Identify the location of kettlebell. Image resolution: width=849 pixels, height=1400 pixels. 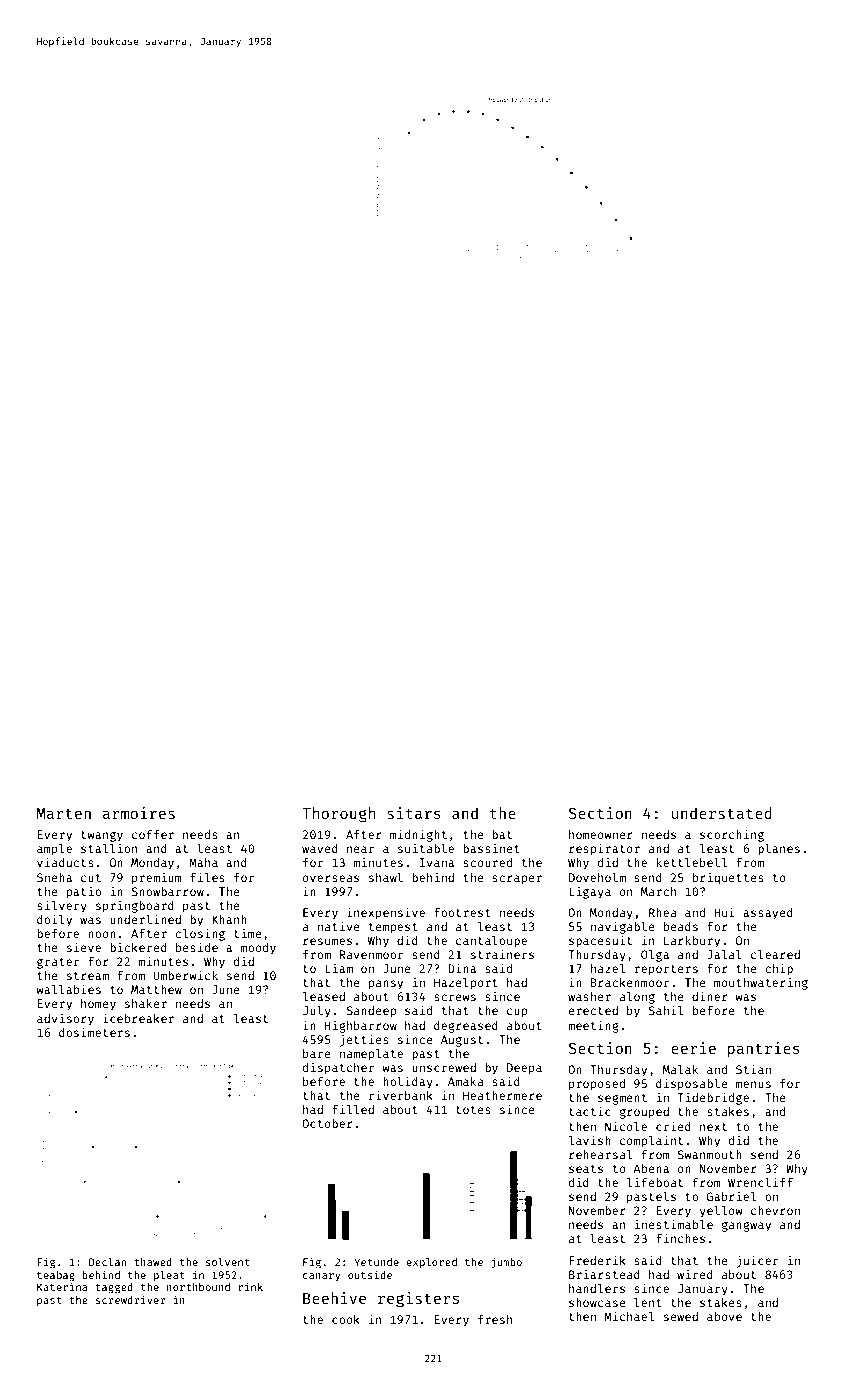
(691, 862).
